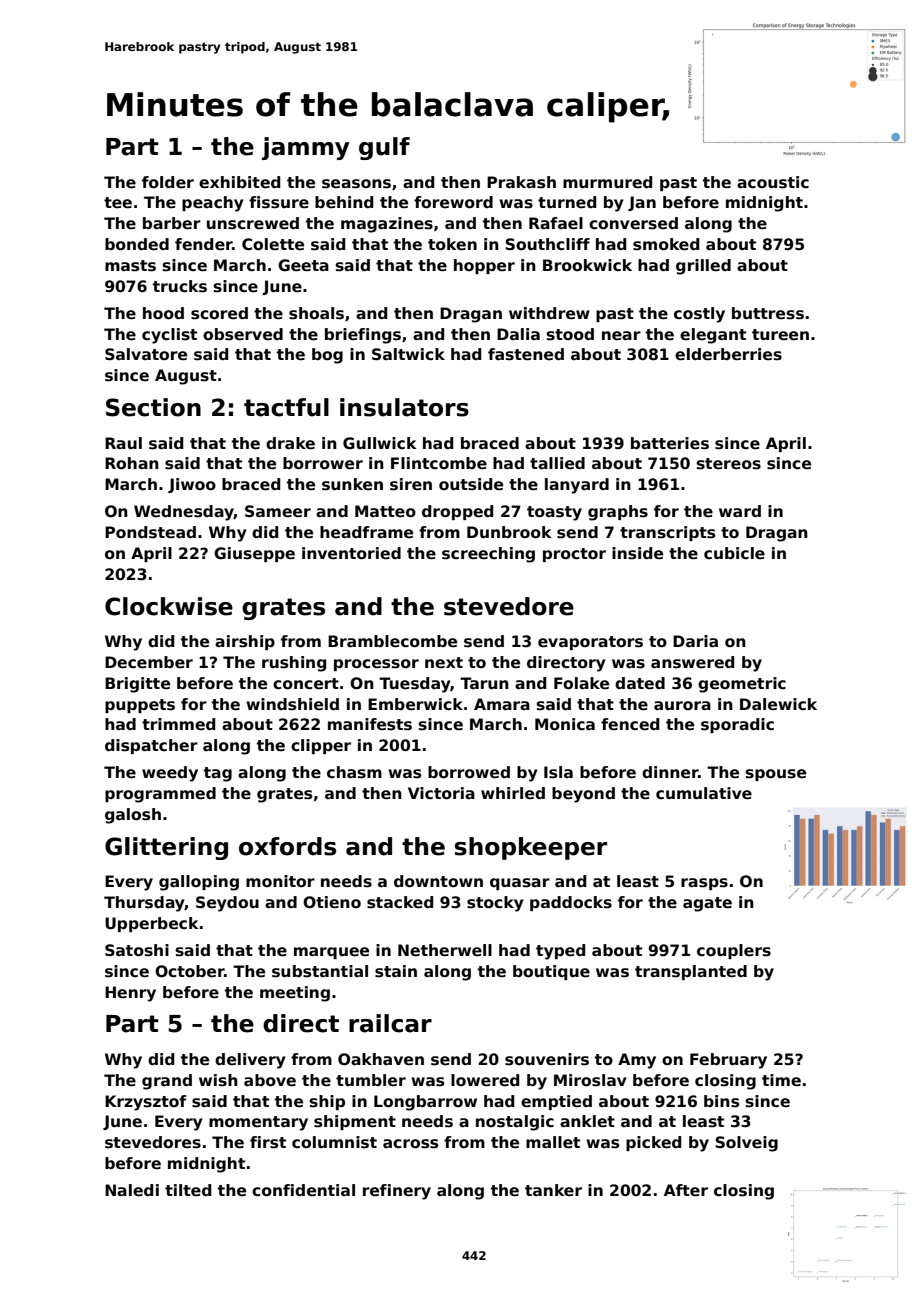 This screenshot has width=924, height=1308. I want to click on couplers, so click(734, 951).
